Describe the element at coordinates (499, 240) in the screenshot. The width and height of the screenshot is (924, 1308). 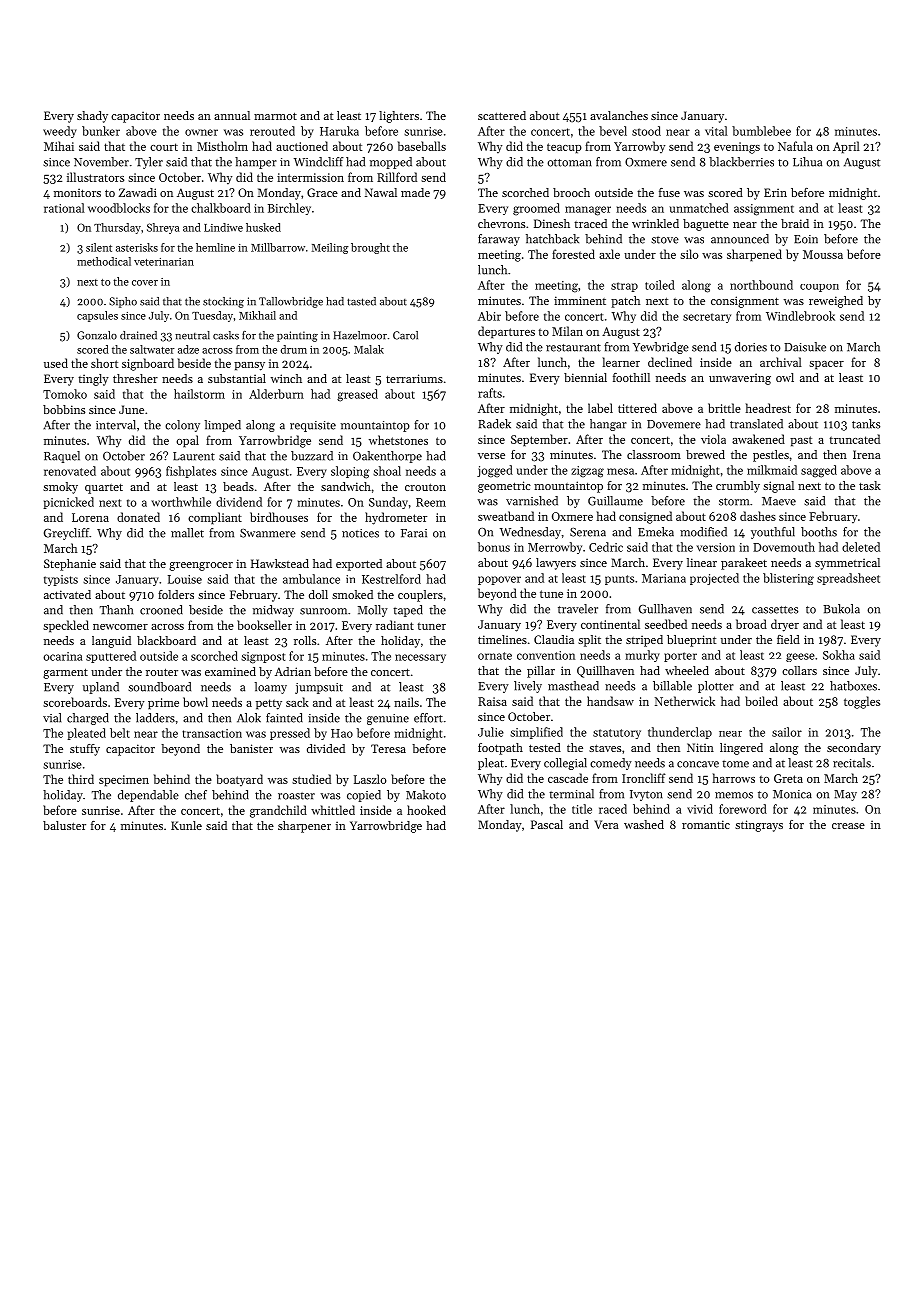
I see `faraway` at that location.
